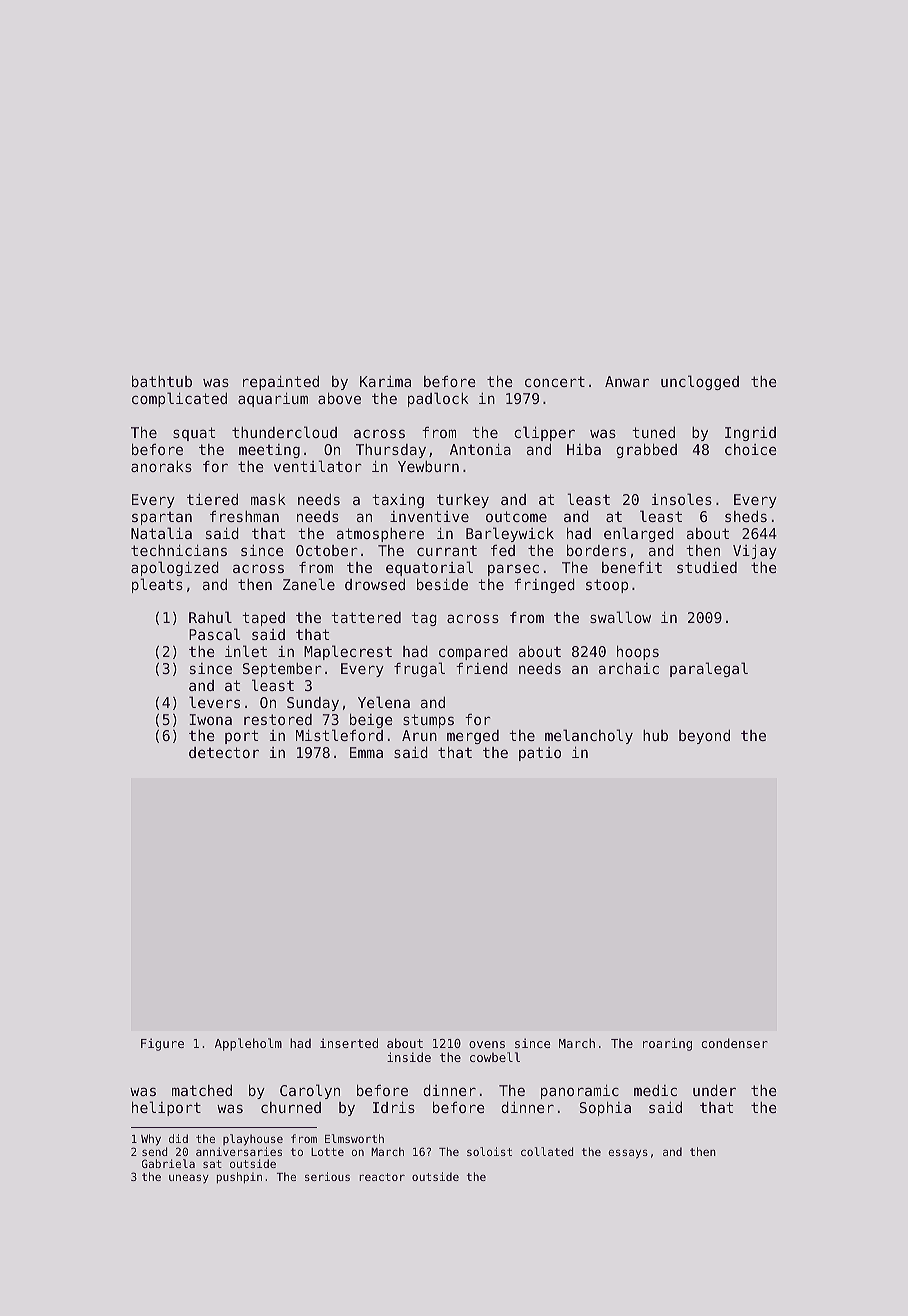  Describe the element at coordinates (638, 653) in the screenshot. I see `hoops` at that location.
